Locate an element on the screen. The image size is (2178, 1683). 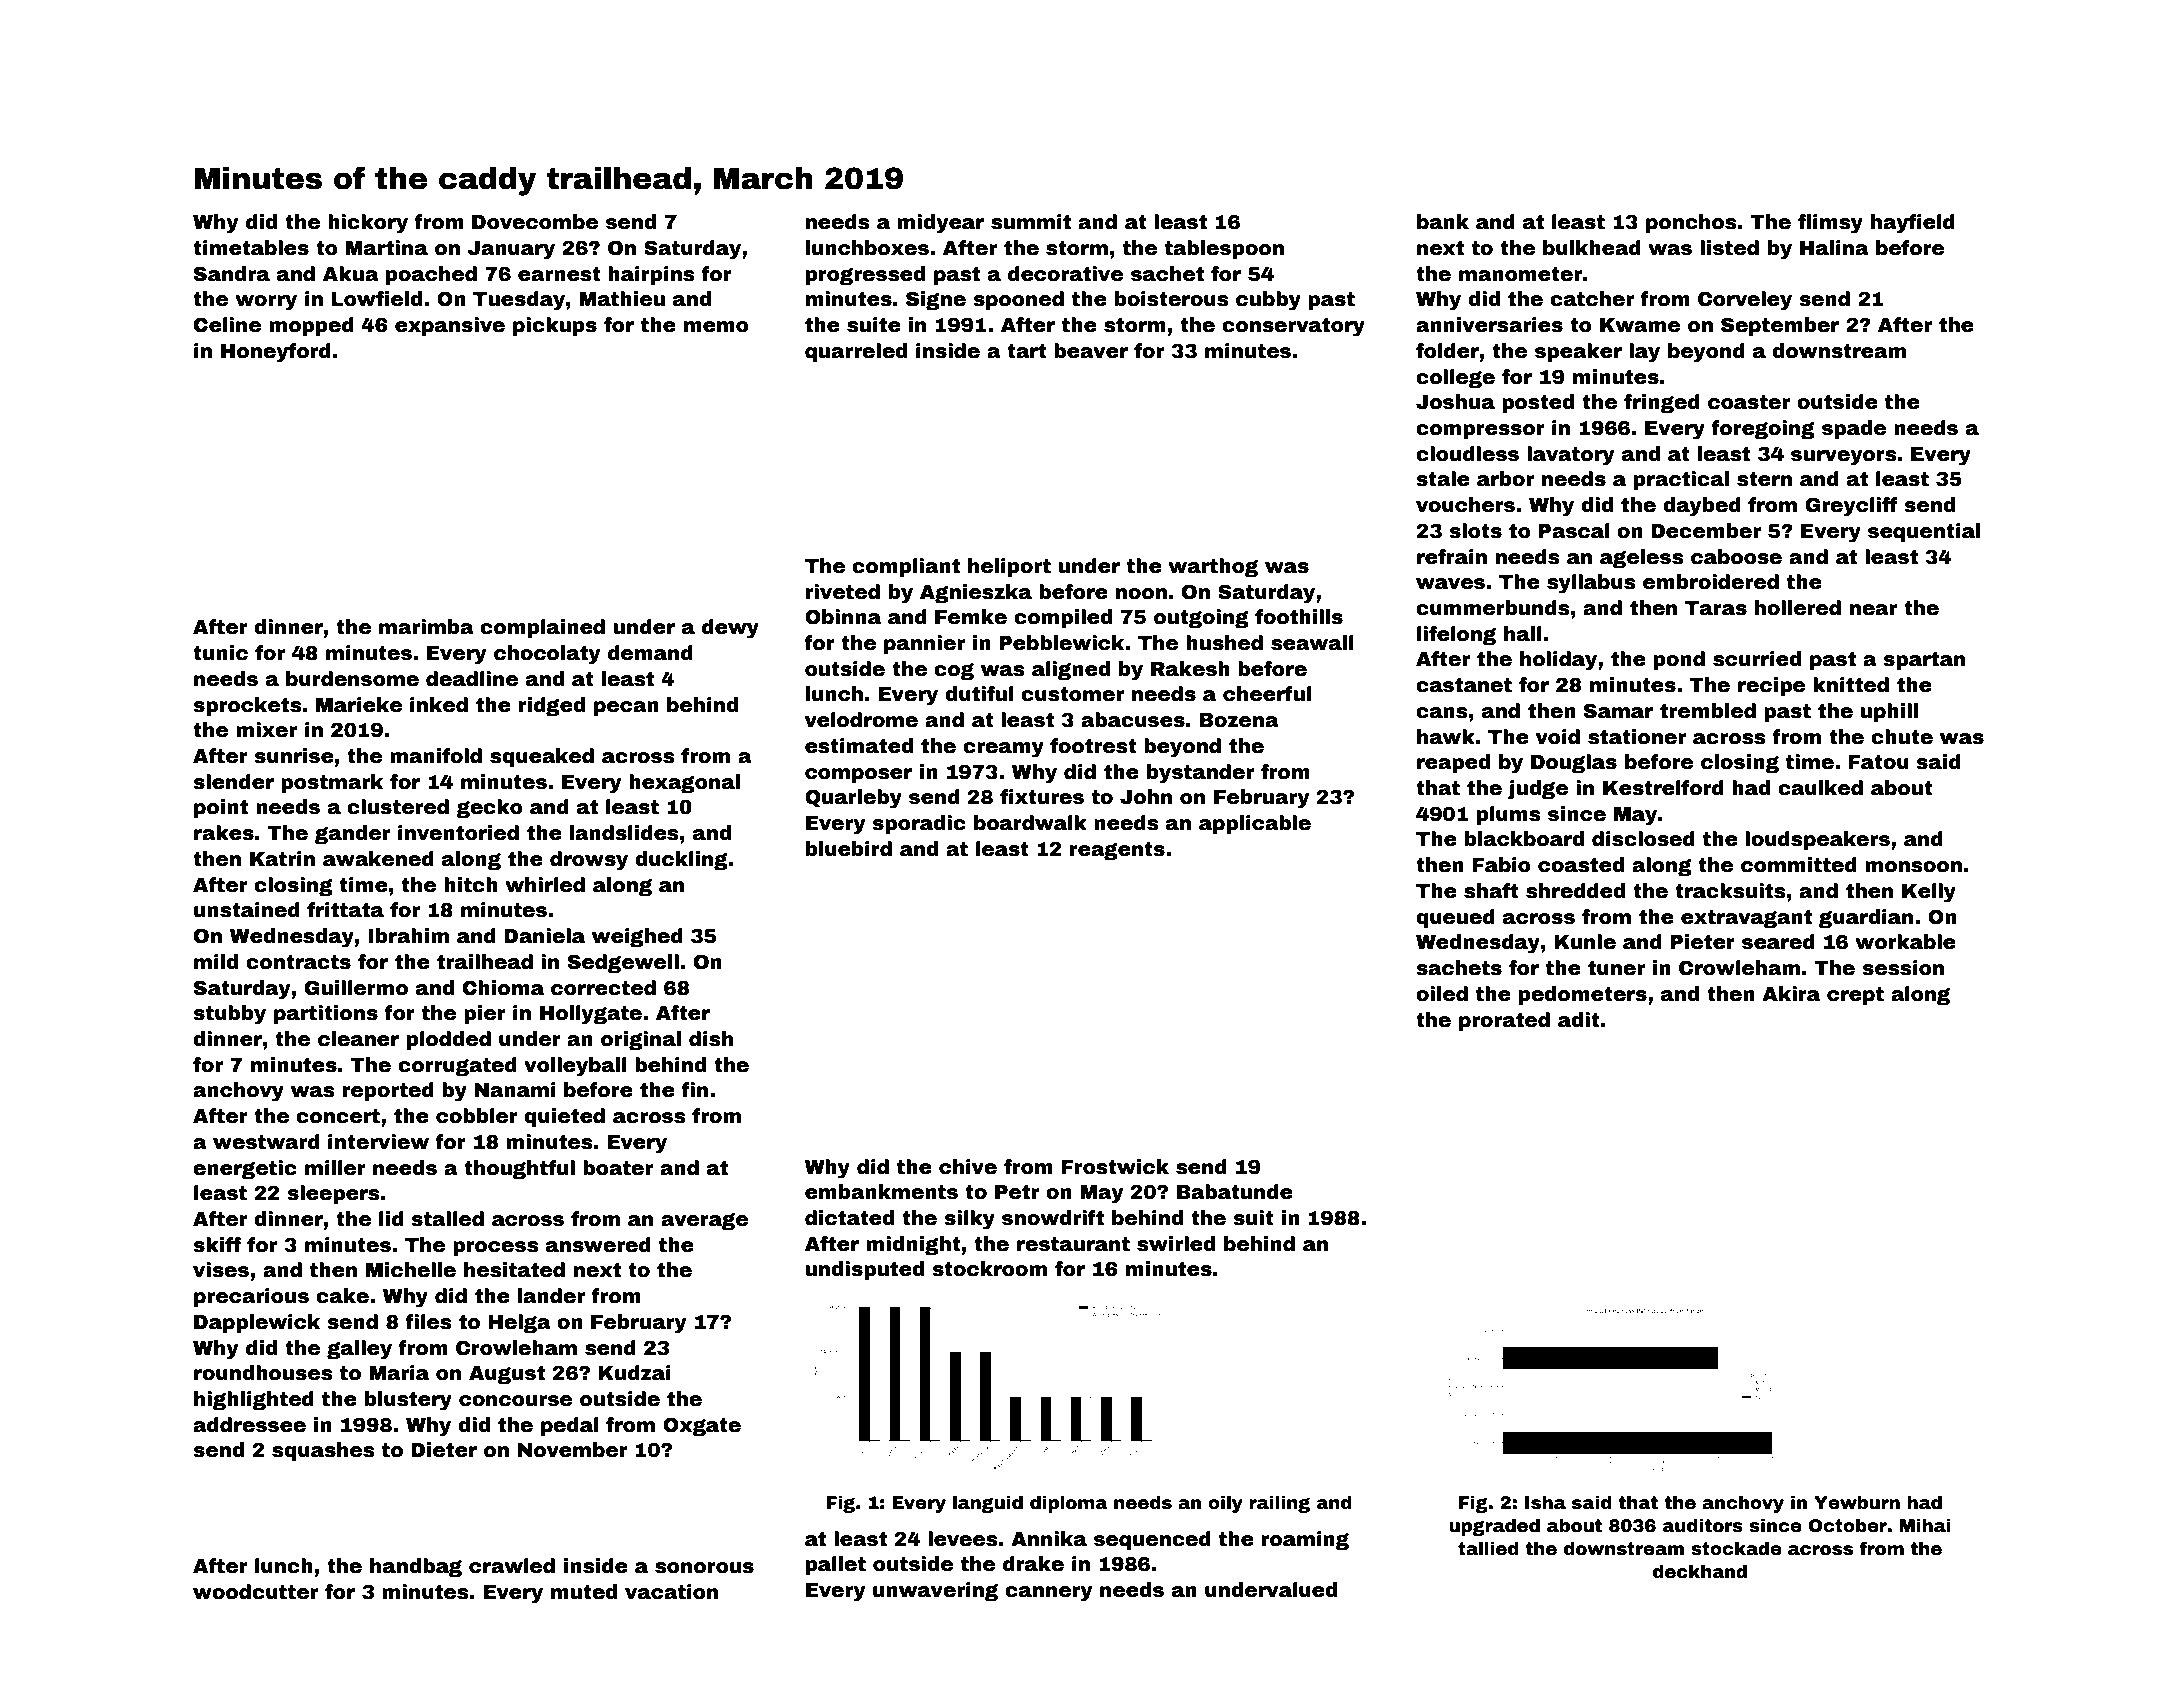
Pebblewick is located at coordinates (1061, 643).
